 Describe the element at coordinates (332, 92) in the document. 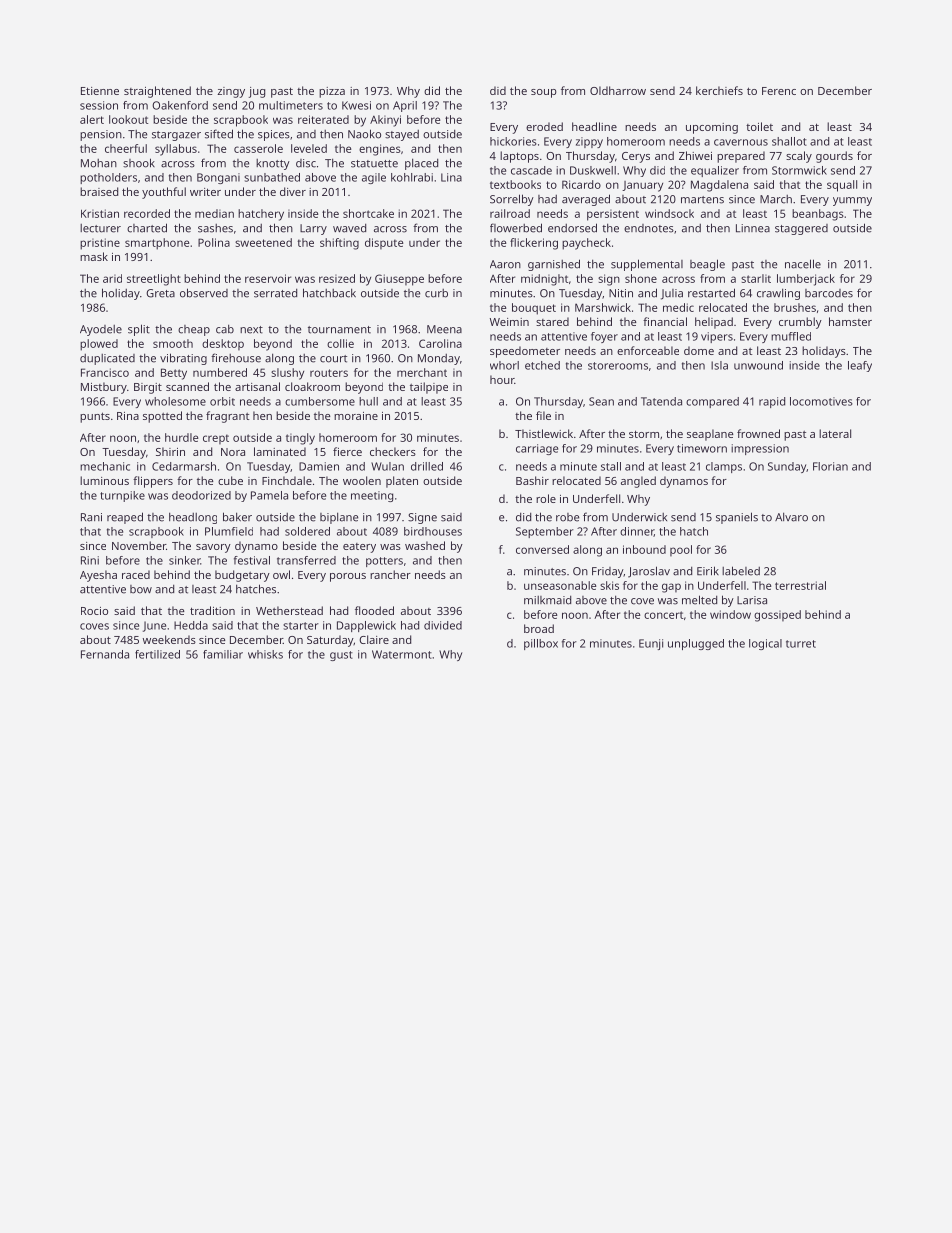

I see `pizza` at that location.
